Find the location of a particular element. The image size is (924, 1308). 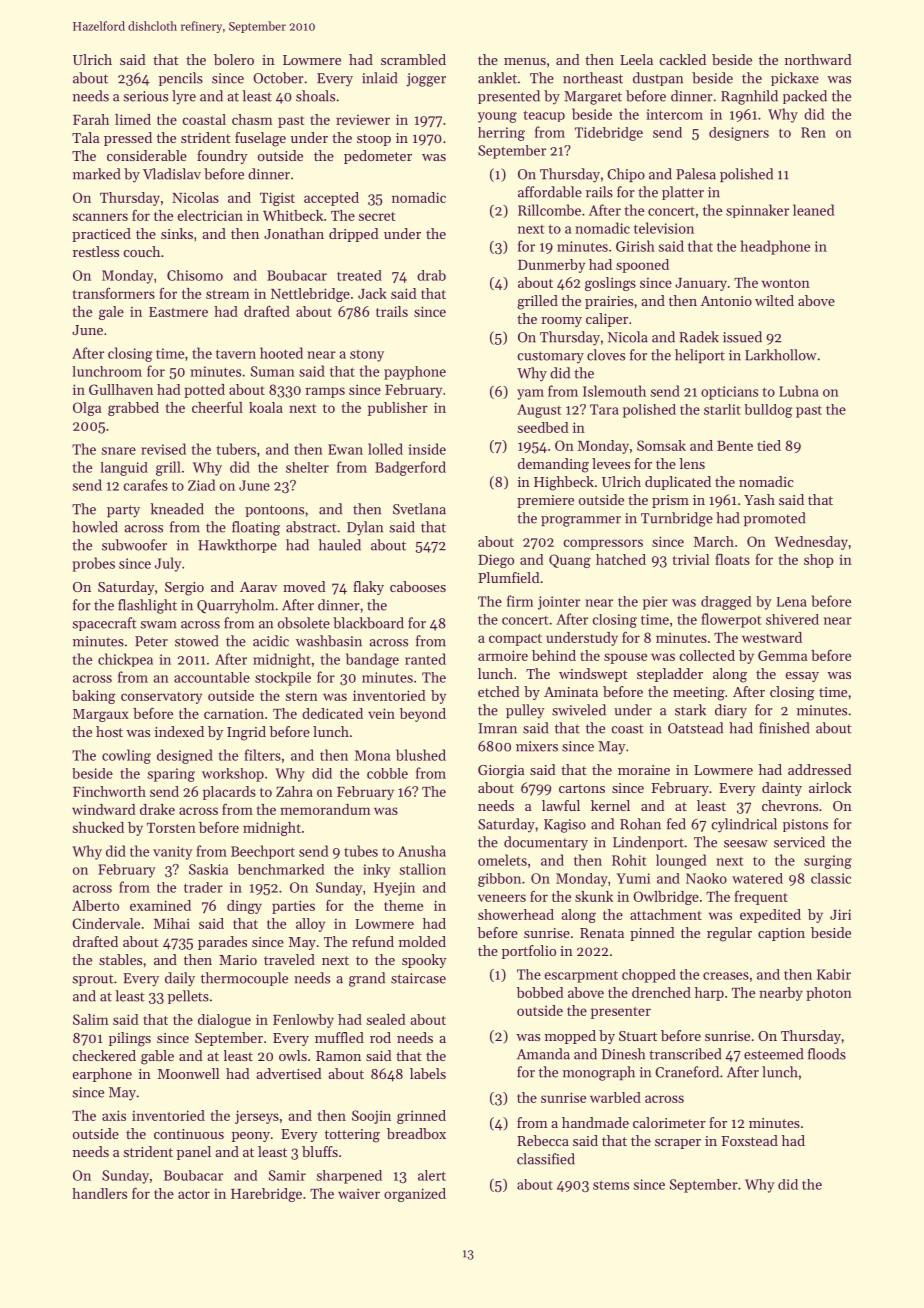

scrambled is located at coordinates (413, 59).
